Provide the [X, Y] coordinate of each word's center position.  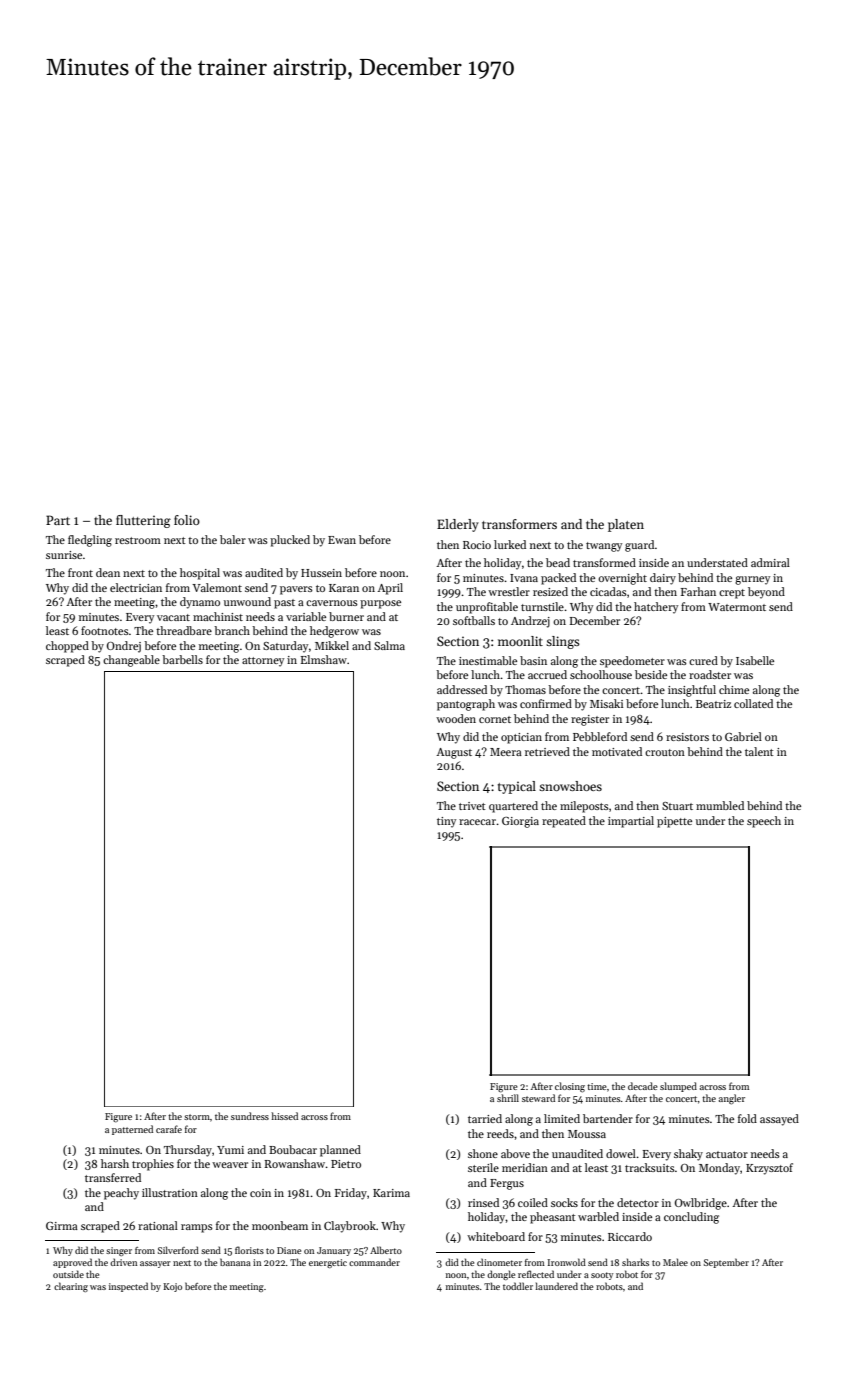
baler [233, 539]
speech [764, 822]
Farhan [698, 591]
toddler [518, 1286]
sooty [602, 1276]
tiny [446, 822]
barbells [182, 659]
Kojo [172, 1287]
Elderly [458, 525]
